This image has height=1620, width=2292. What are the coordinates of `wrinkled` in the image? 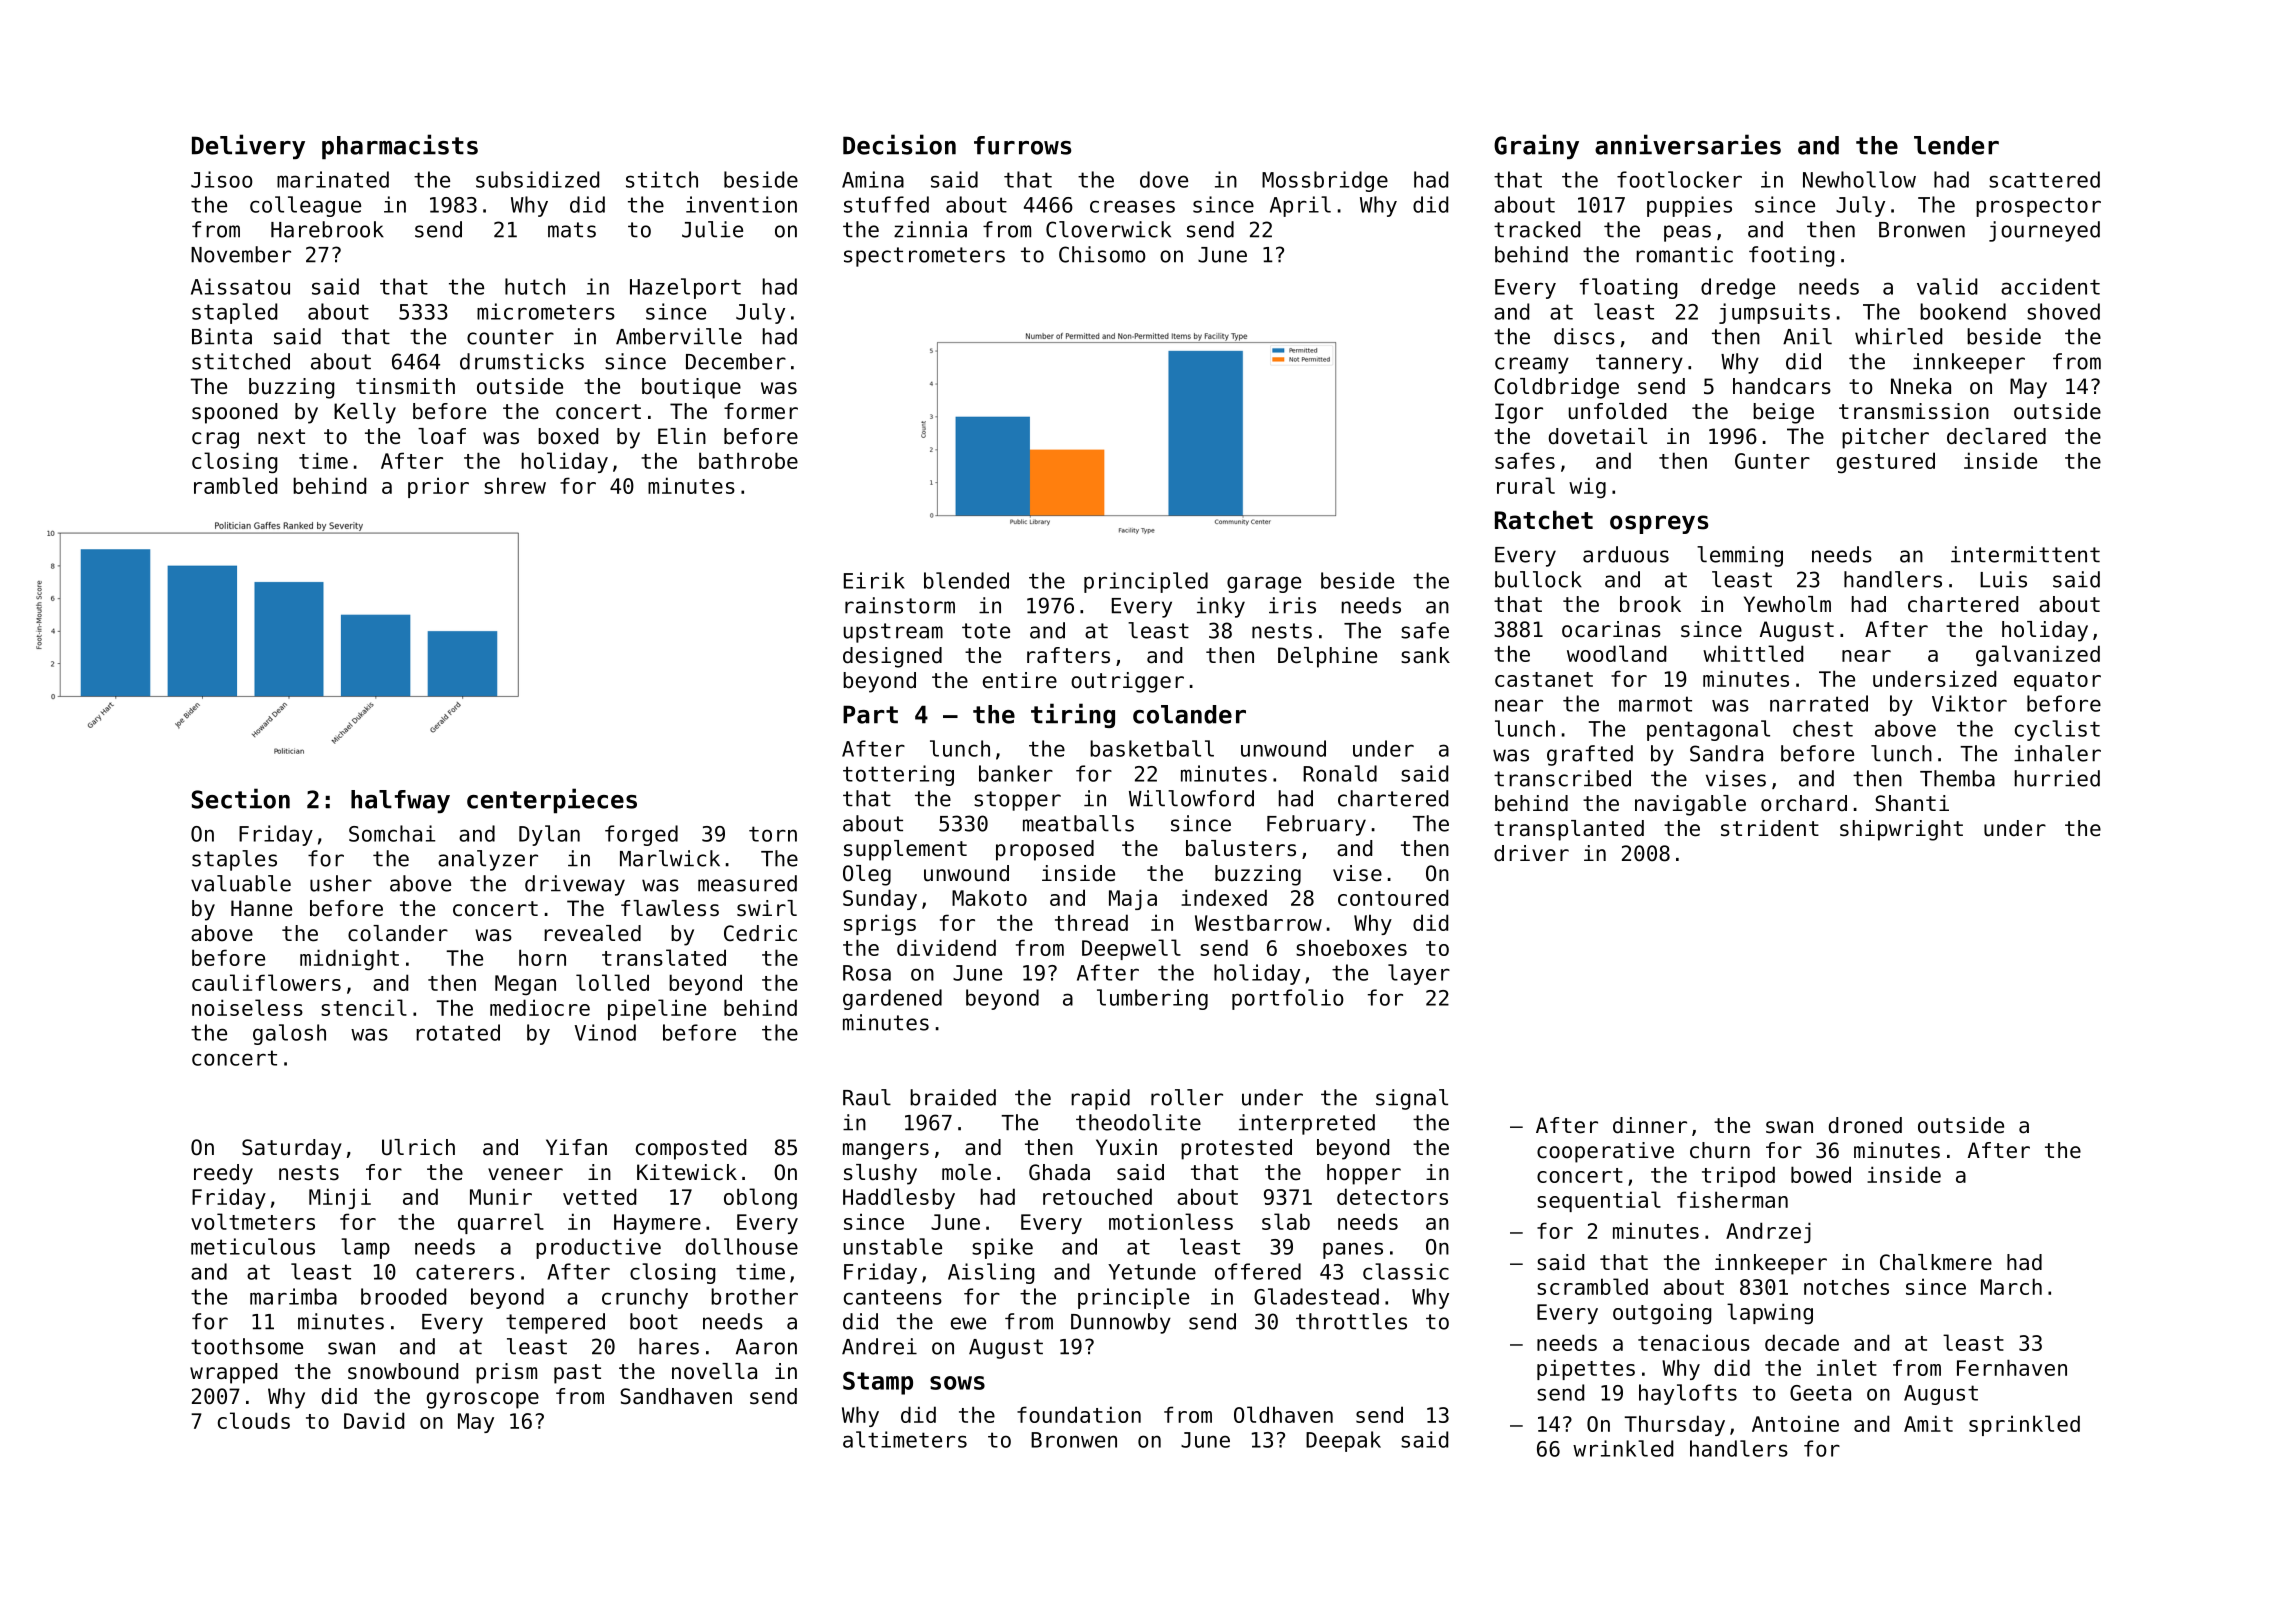 It's located at (1623, 1448).
